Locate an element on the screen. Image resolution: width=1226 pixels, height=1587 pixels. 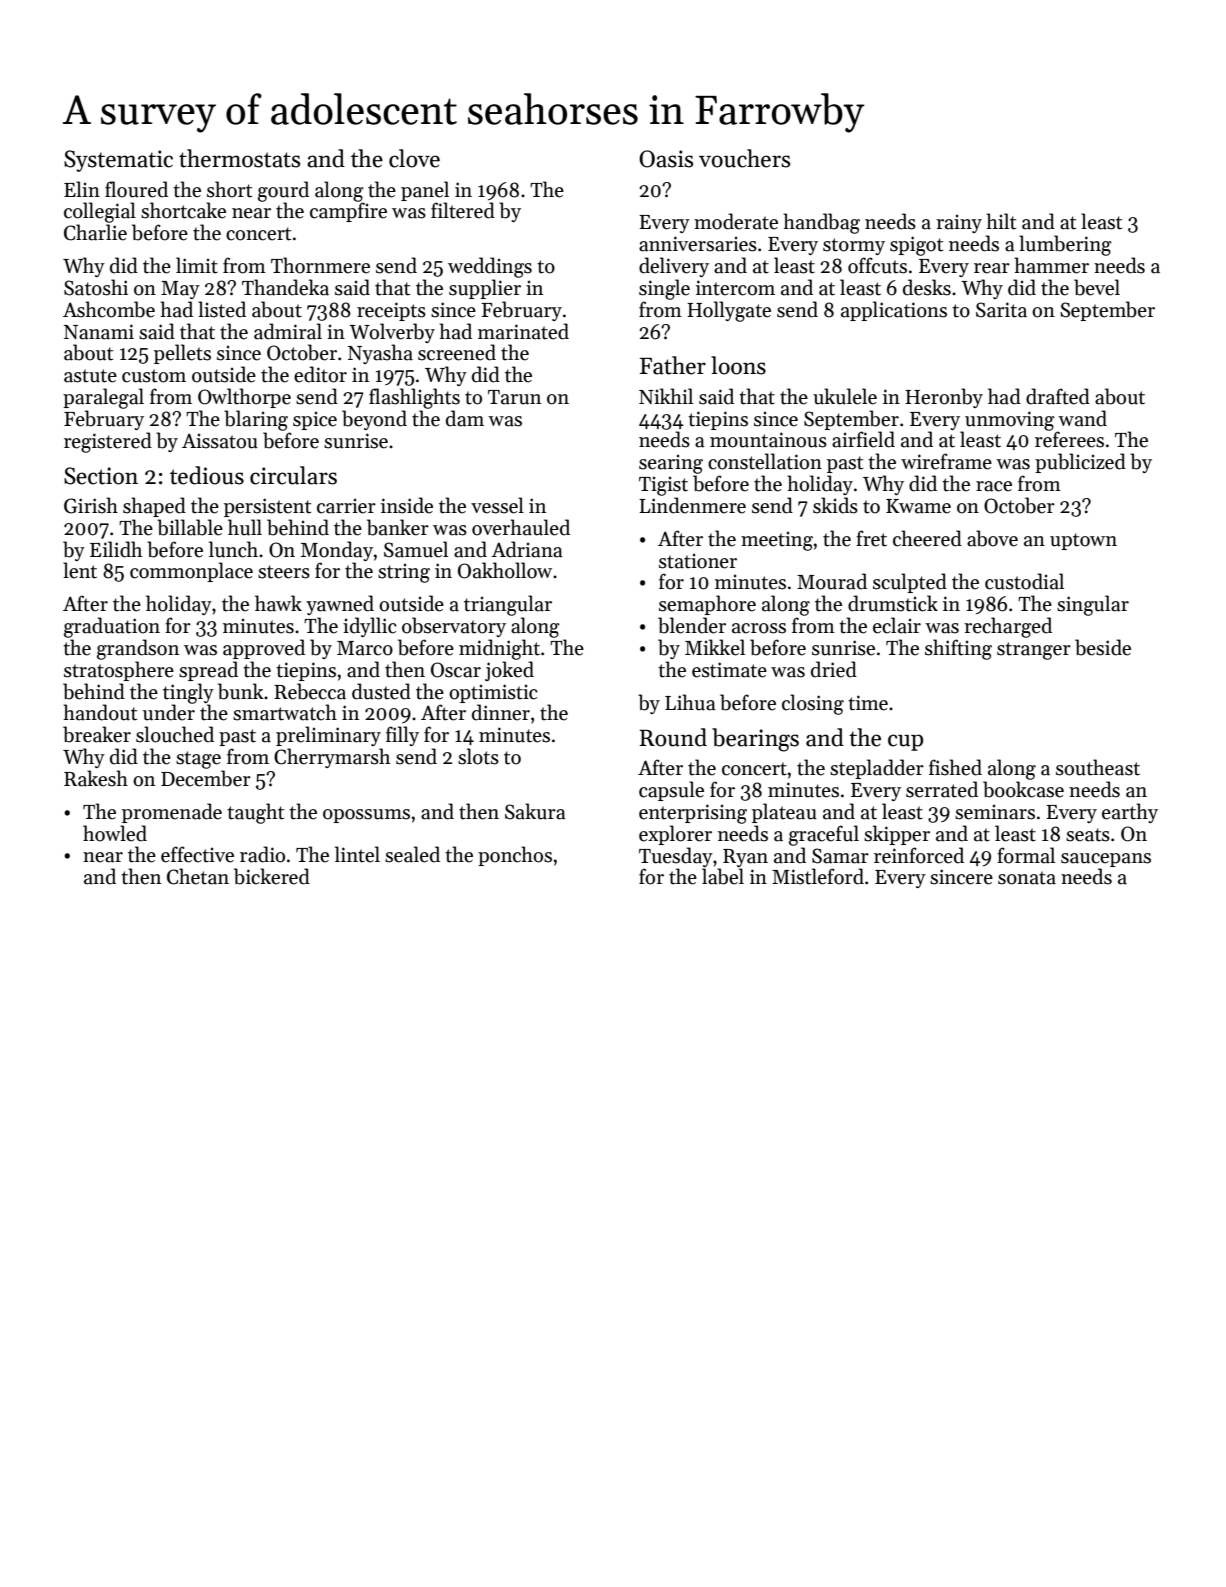
wireframe is located at coordinates (946, 461).
